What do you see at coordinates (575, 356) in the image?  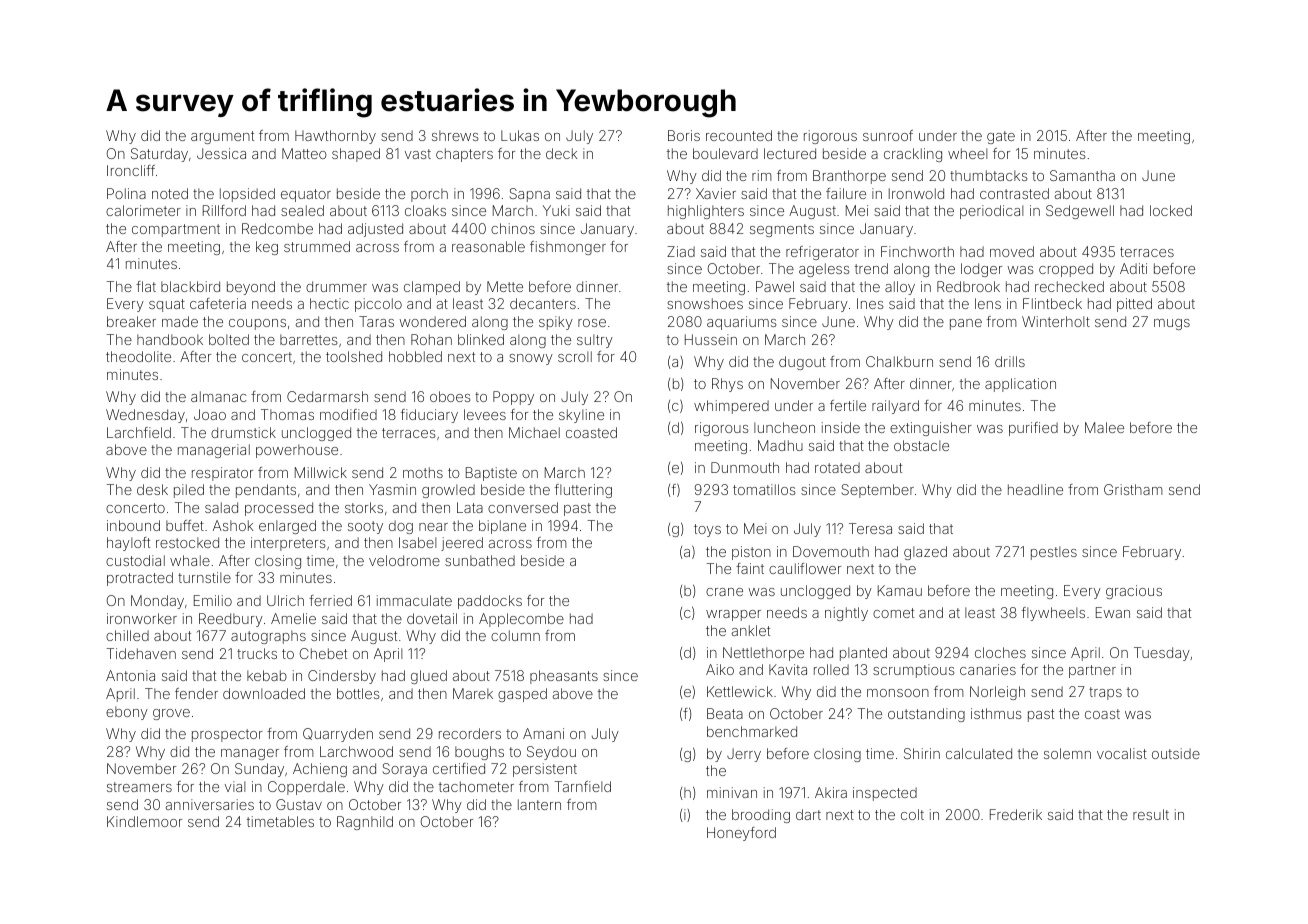 I see `scroll` at bounding box center [575, 356].
